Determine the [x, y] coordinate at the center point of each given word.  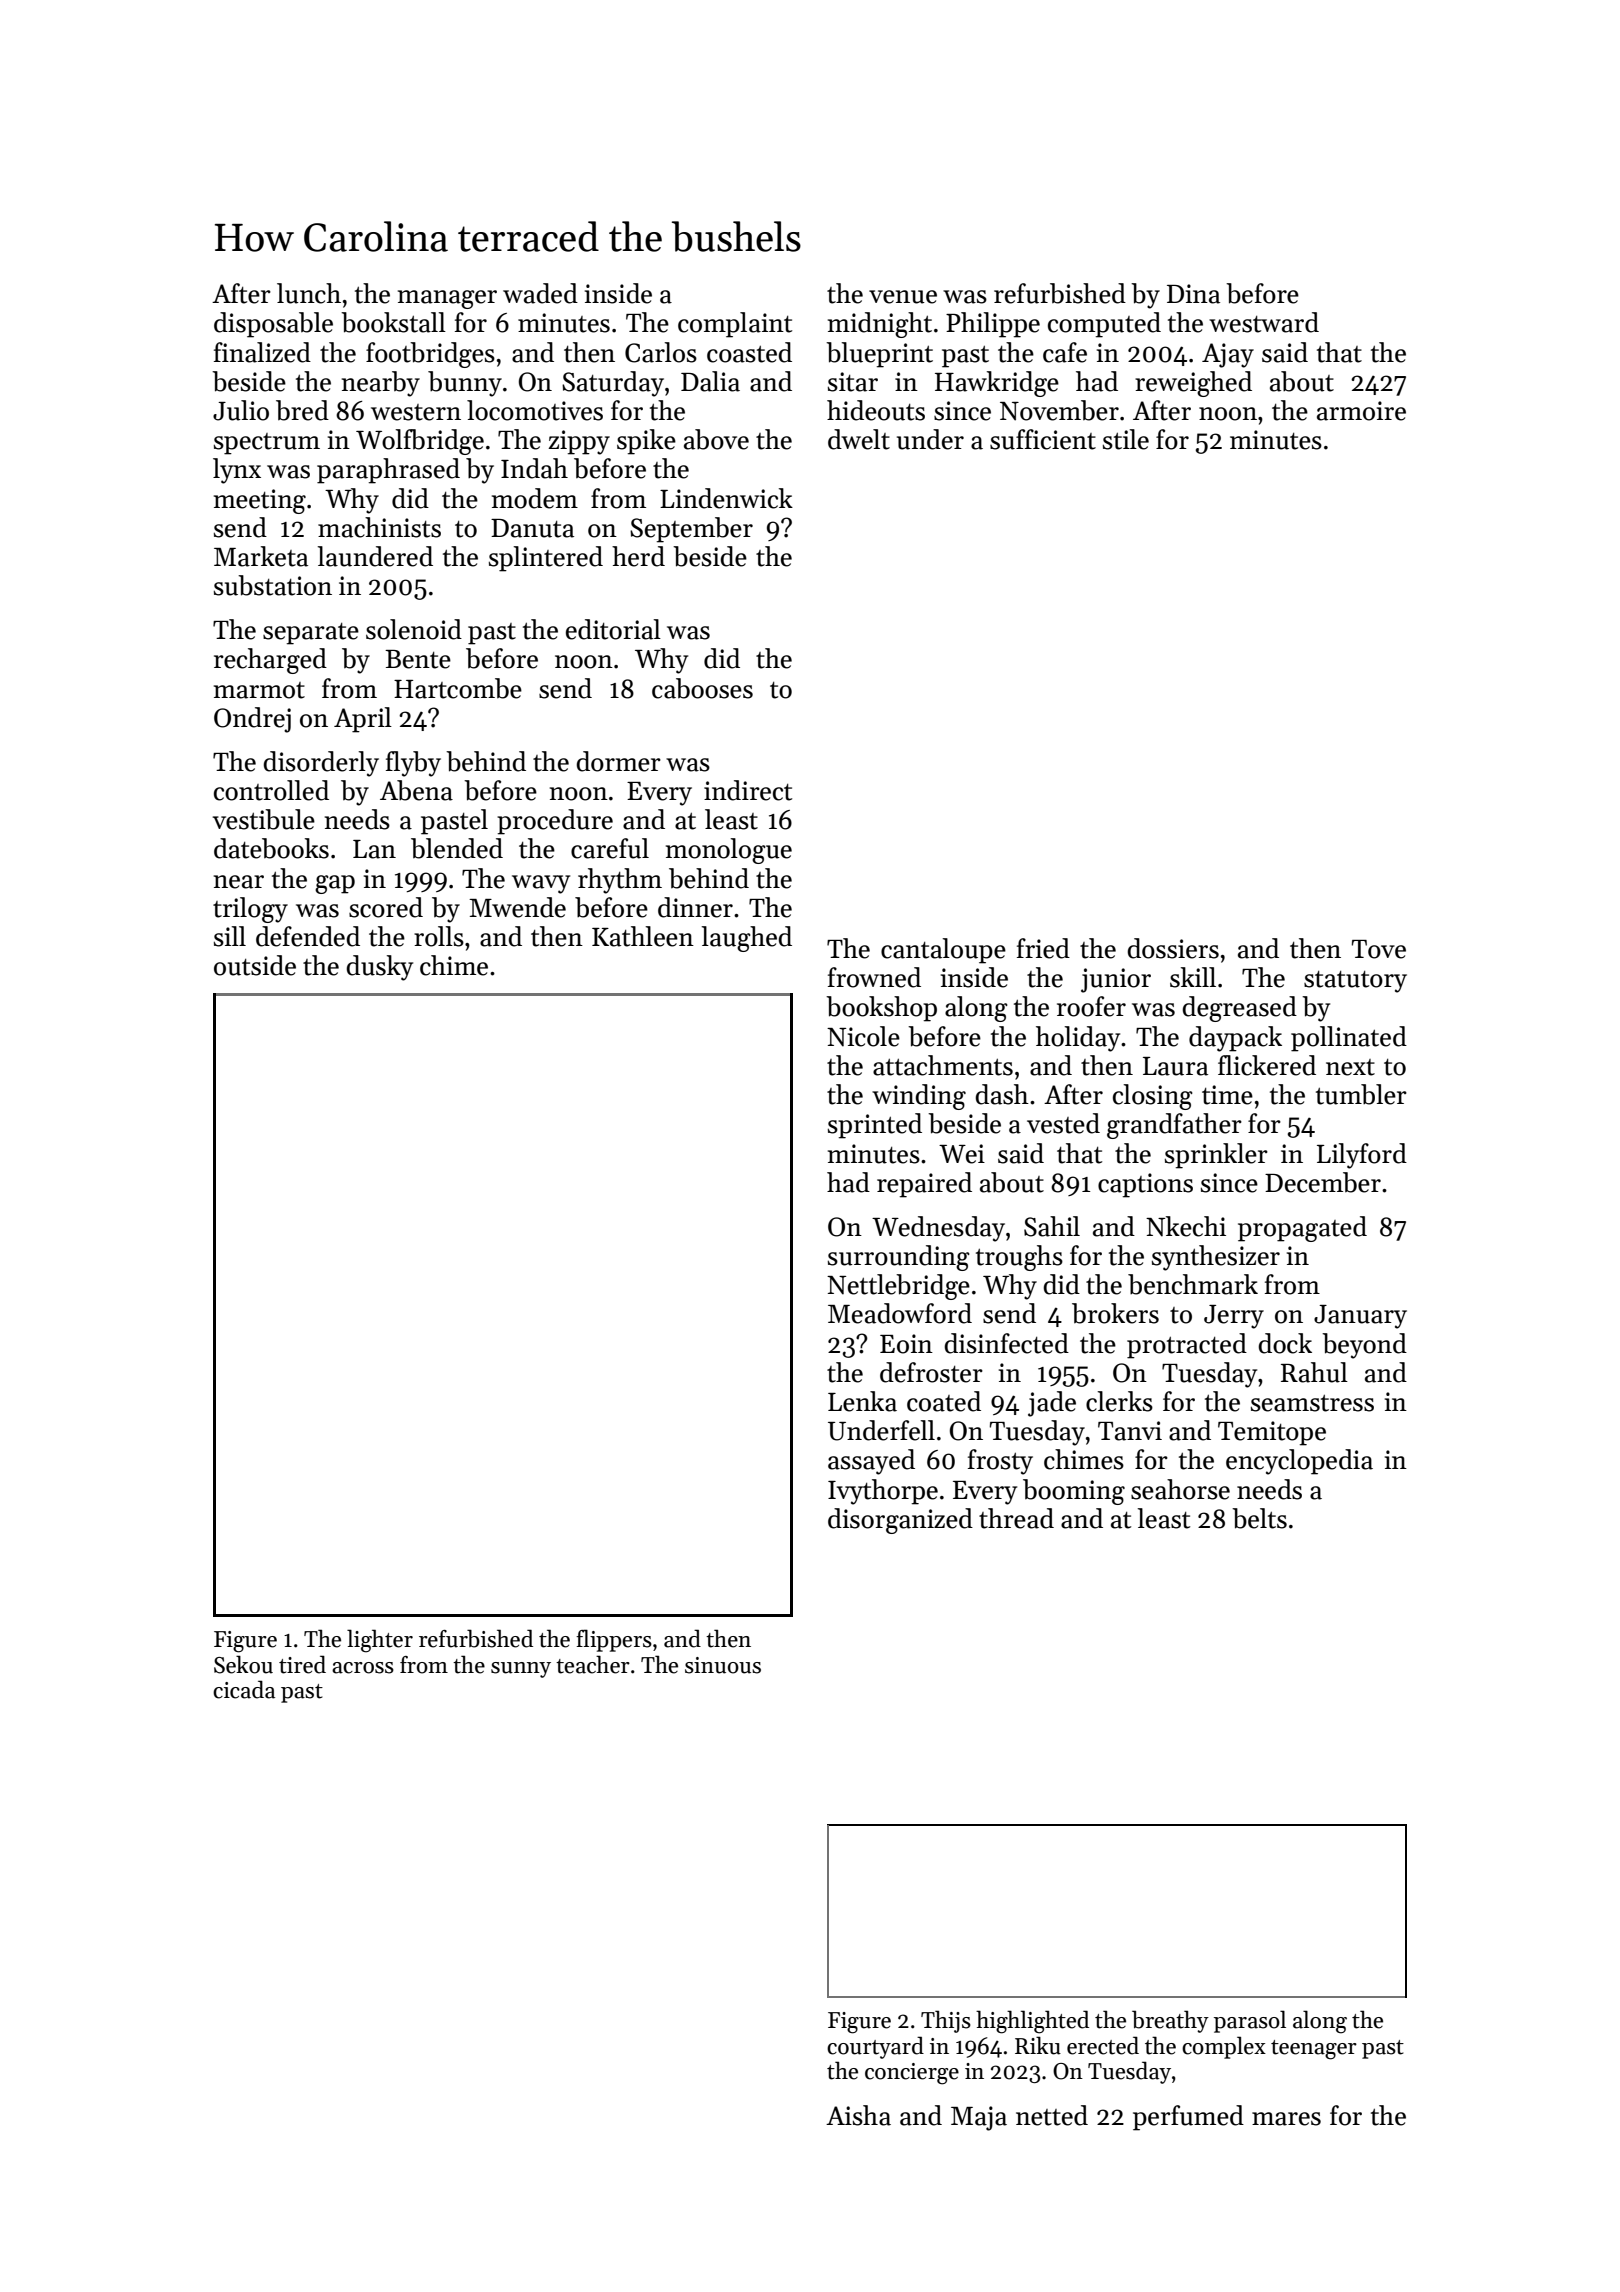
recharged [270, 661]
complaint [735, 325]
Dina [1193, 294]
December [1323, 1182]
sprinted [875, 1126]
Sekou [243, 1664]
